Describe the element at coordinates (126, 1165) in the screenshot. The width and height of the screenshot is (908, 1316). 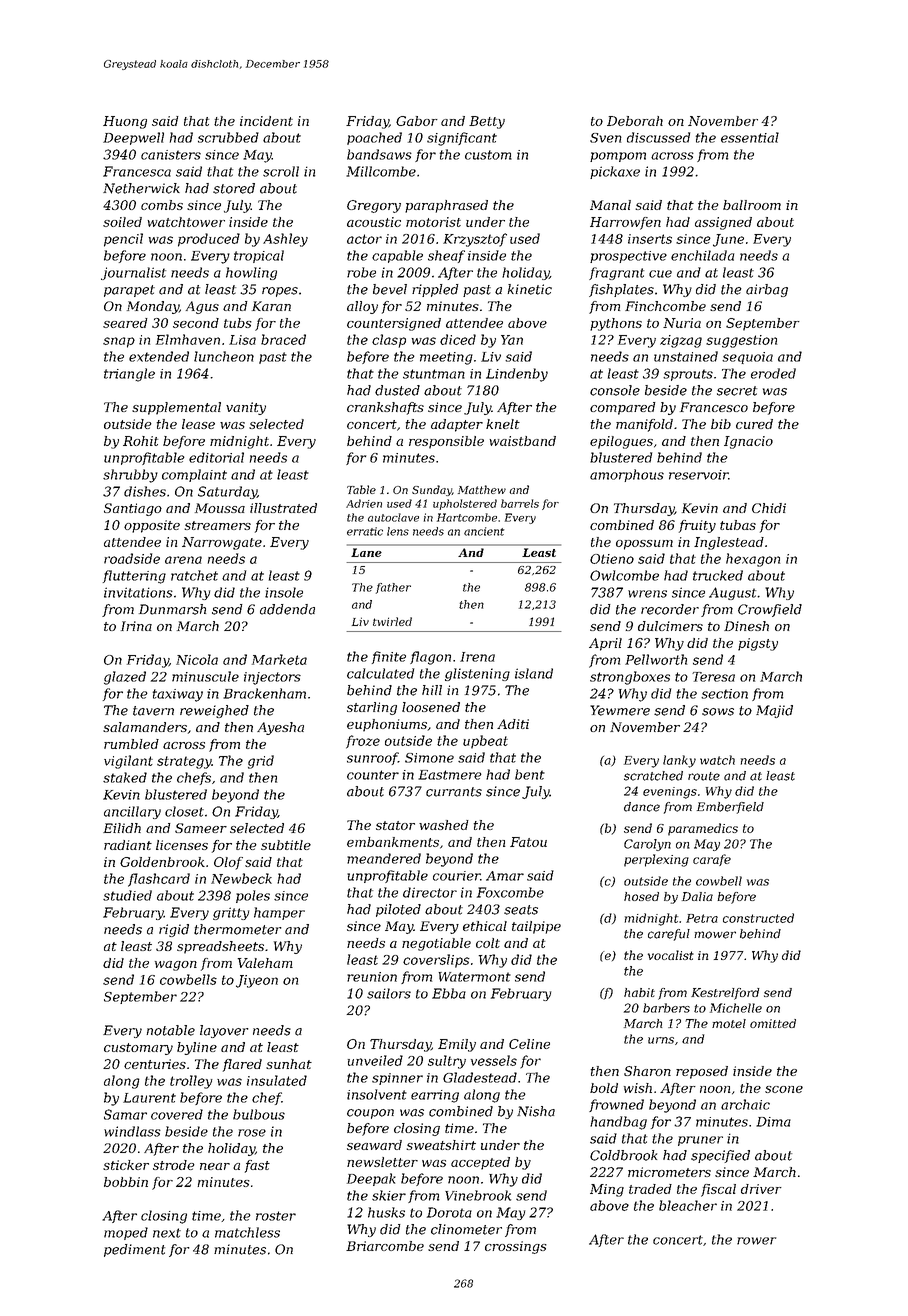
I see `sticker` at that location.
